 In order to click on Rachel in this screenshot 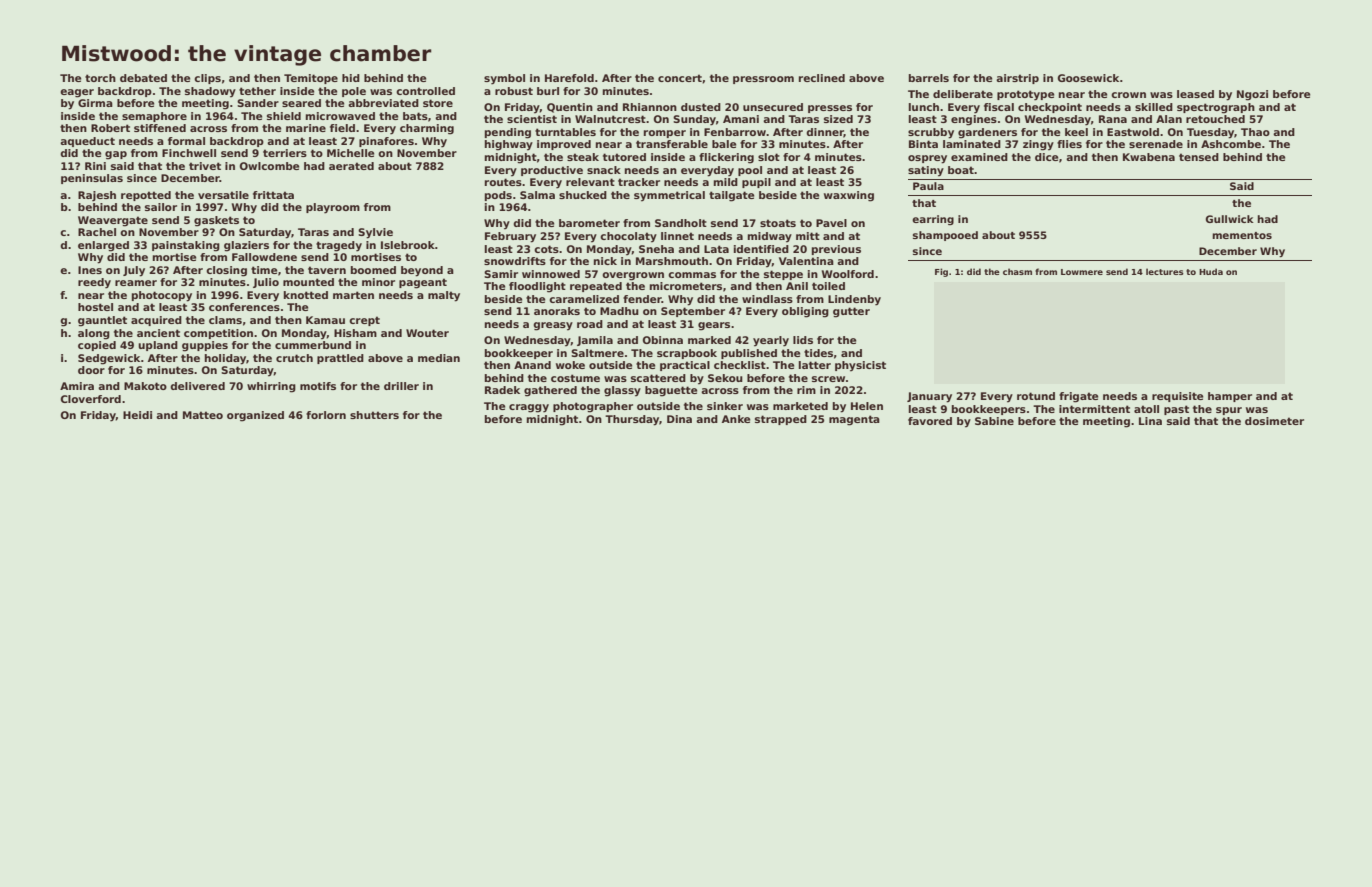, I will do `click(97, 232)`.
